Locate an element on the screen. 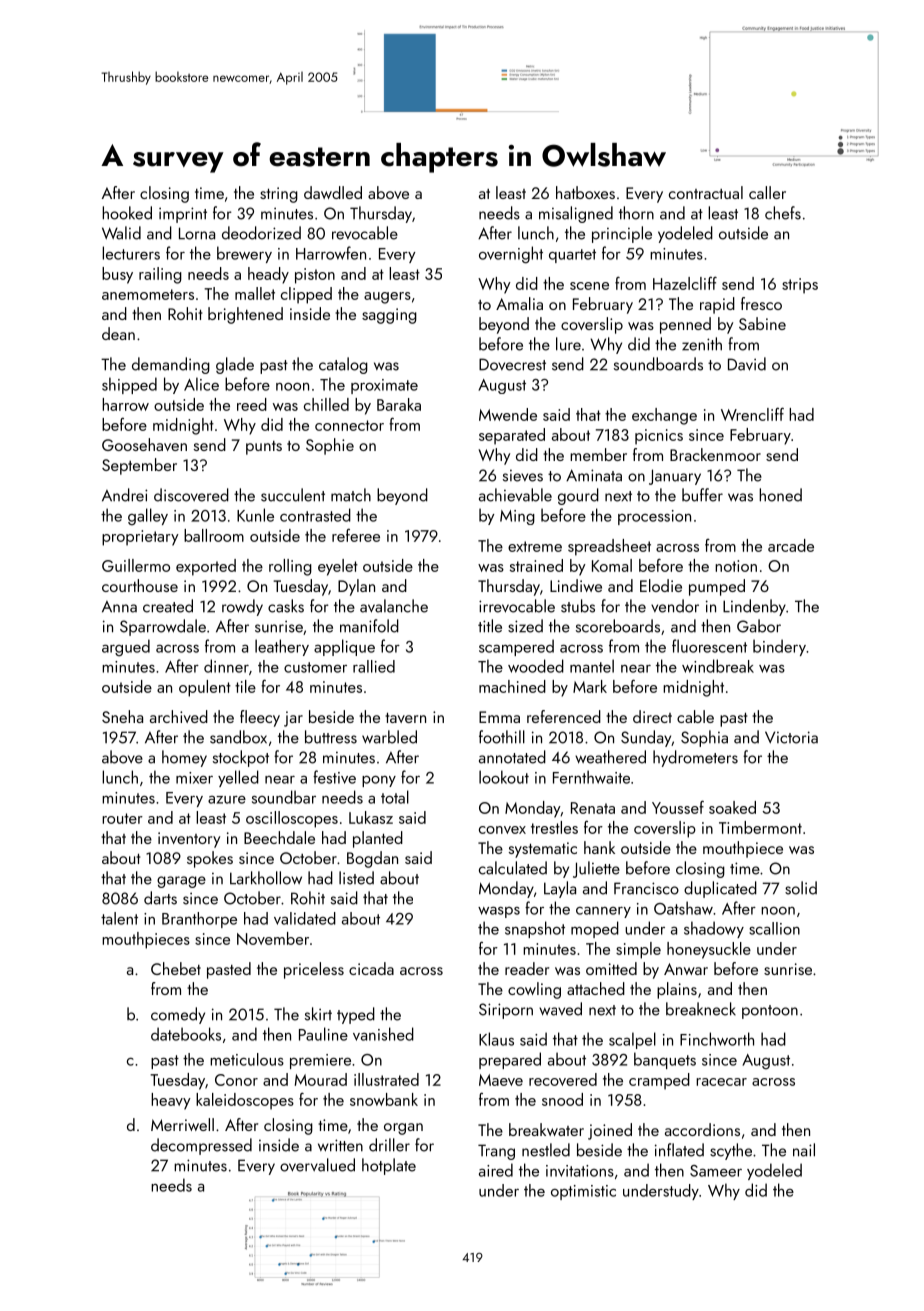  argued is located at coordinates (126, 648).
